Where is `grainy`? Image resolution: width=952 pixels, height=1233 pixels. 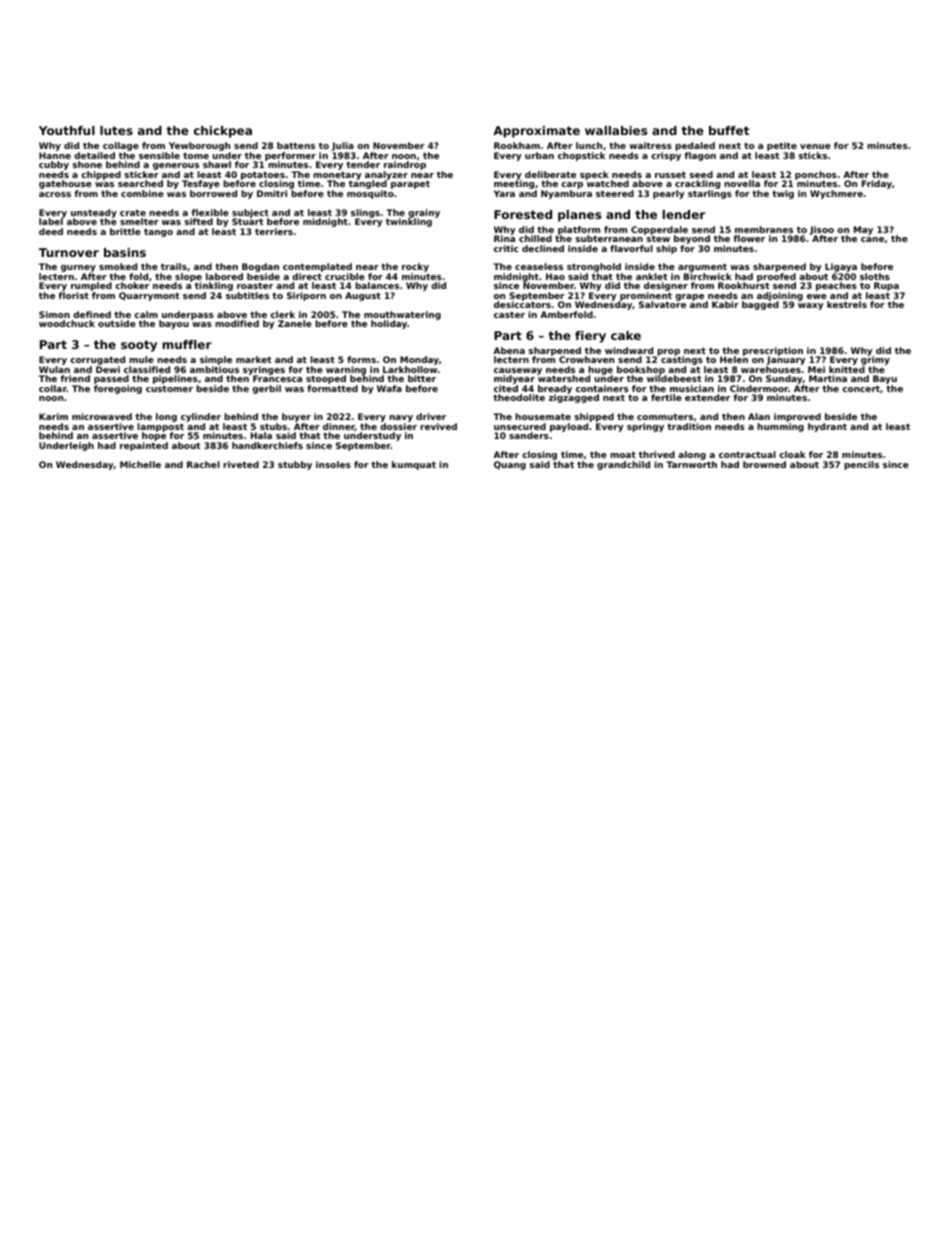
grainy is located at coordinates (424, 213).
